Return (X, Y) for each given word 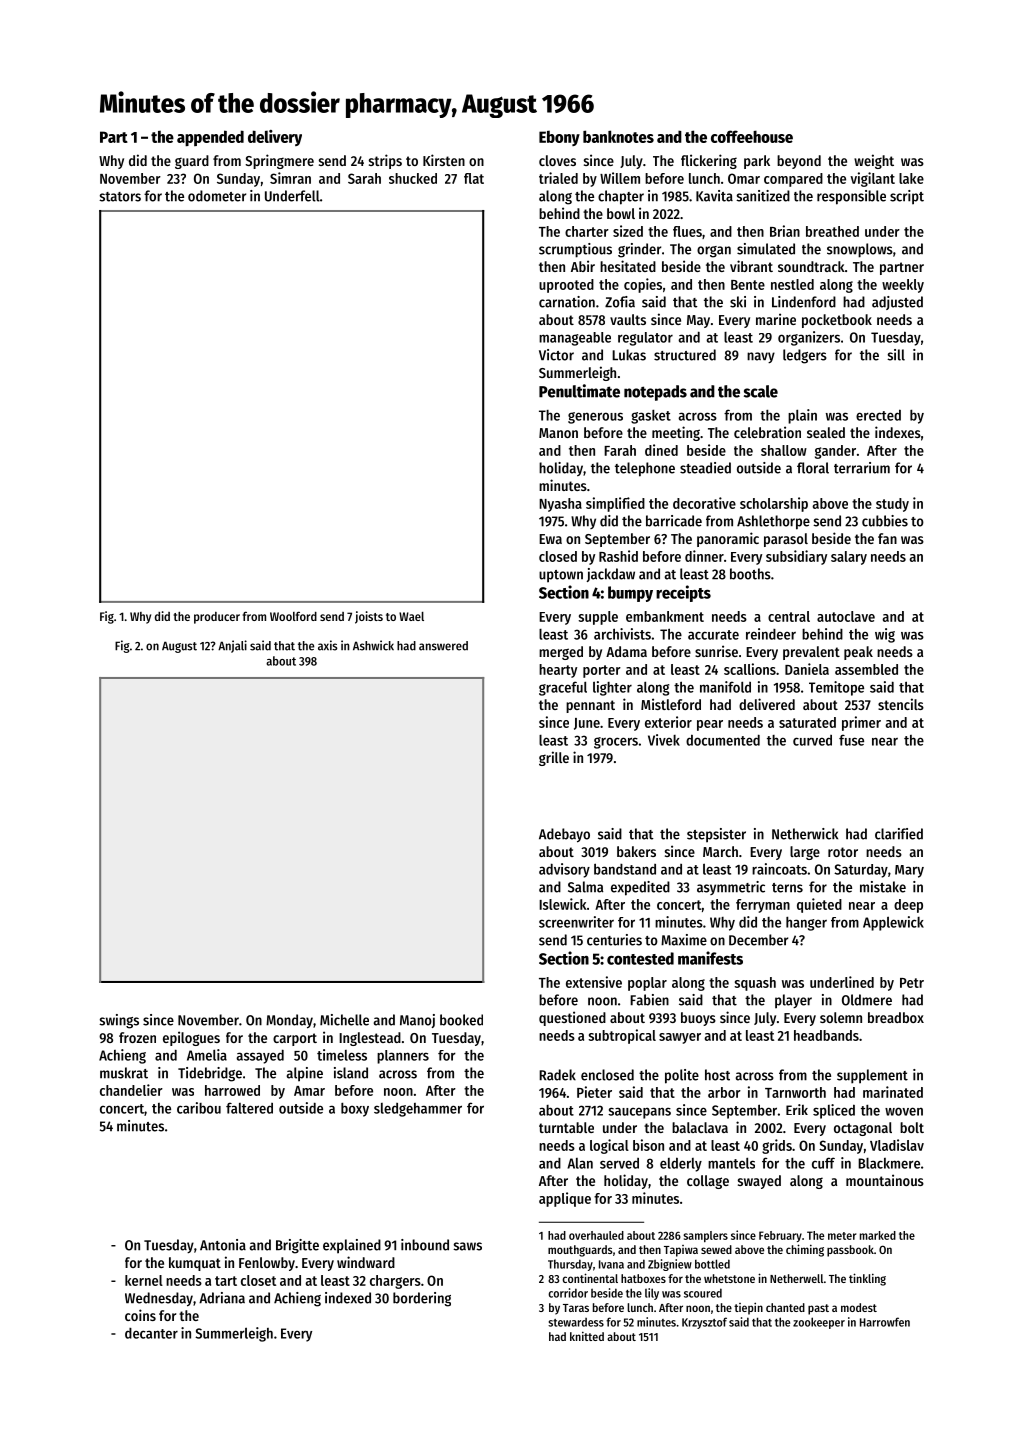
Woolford (293, 616)
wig (885, 635)
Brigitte (297, 1246)
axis (328, 645)
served (619, 1163)
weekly (903, 286)
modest (859, 1307)
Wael (411, 616)
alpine (304, 1074)
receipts (683, 593)
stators (120, 197)
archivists (622, 634)
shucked (413, 178)
